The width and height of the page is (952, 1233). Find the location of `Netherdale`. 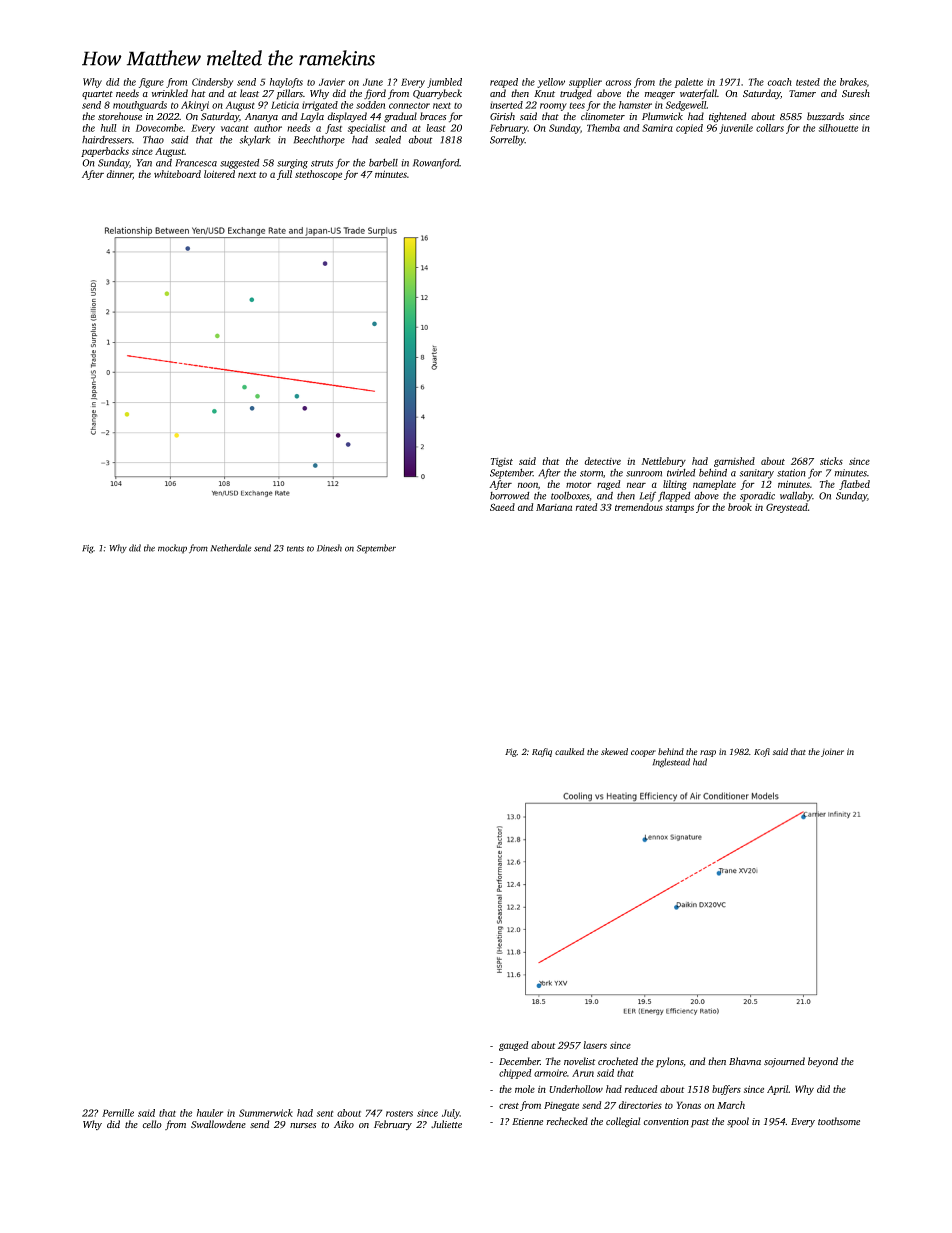

Netherdale is located at coordinates (231, 548).
